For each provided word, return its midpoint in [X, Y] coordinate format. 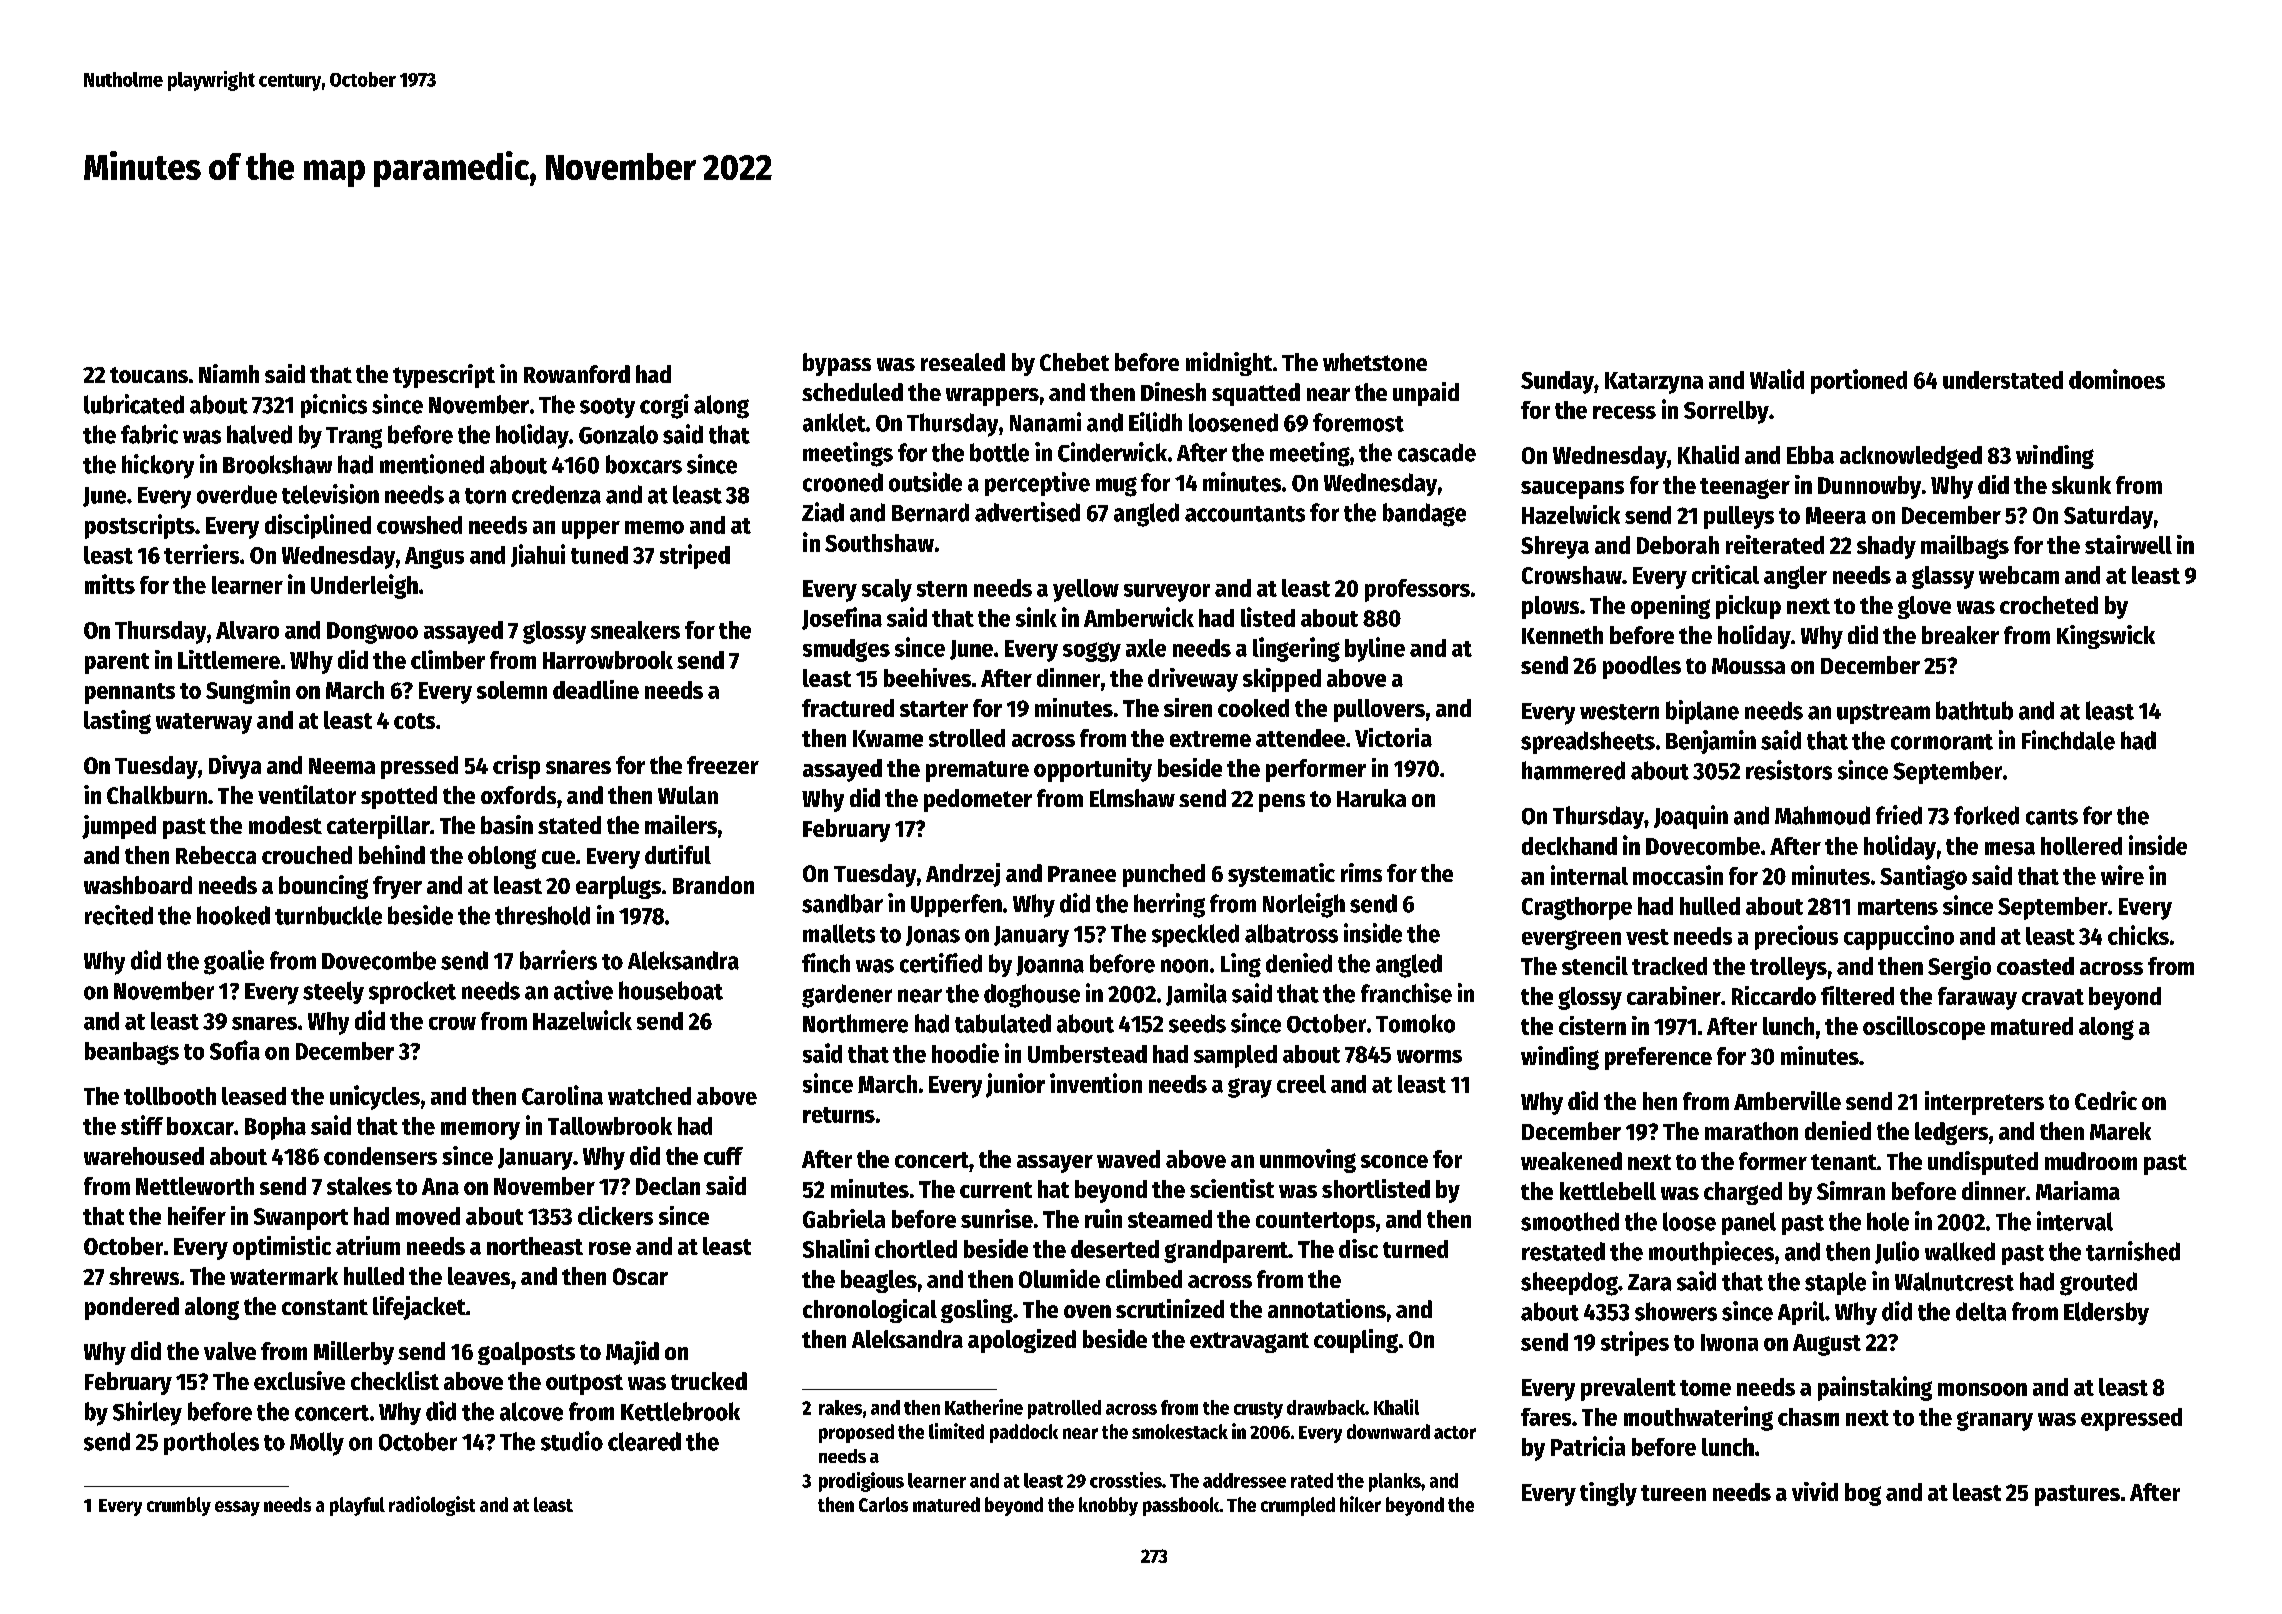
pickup [1748, 607]
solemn [512, 690]
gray [1250, 1088]
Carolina [562, 1095]
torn [485, 496]
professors [1417, 590]
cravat [2053, 997]
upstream [1883, 714]
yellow [1086, 590]
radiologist [432, 1506]
